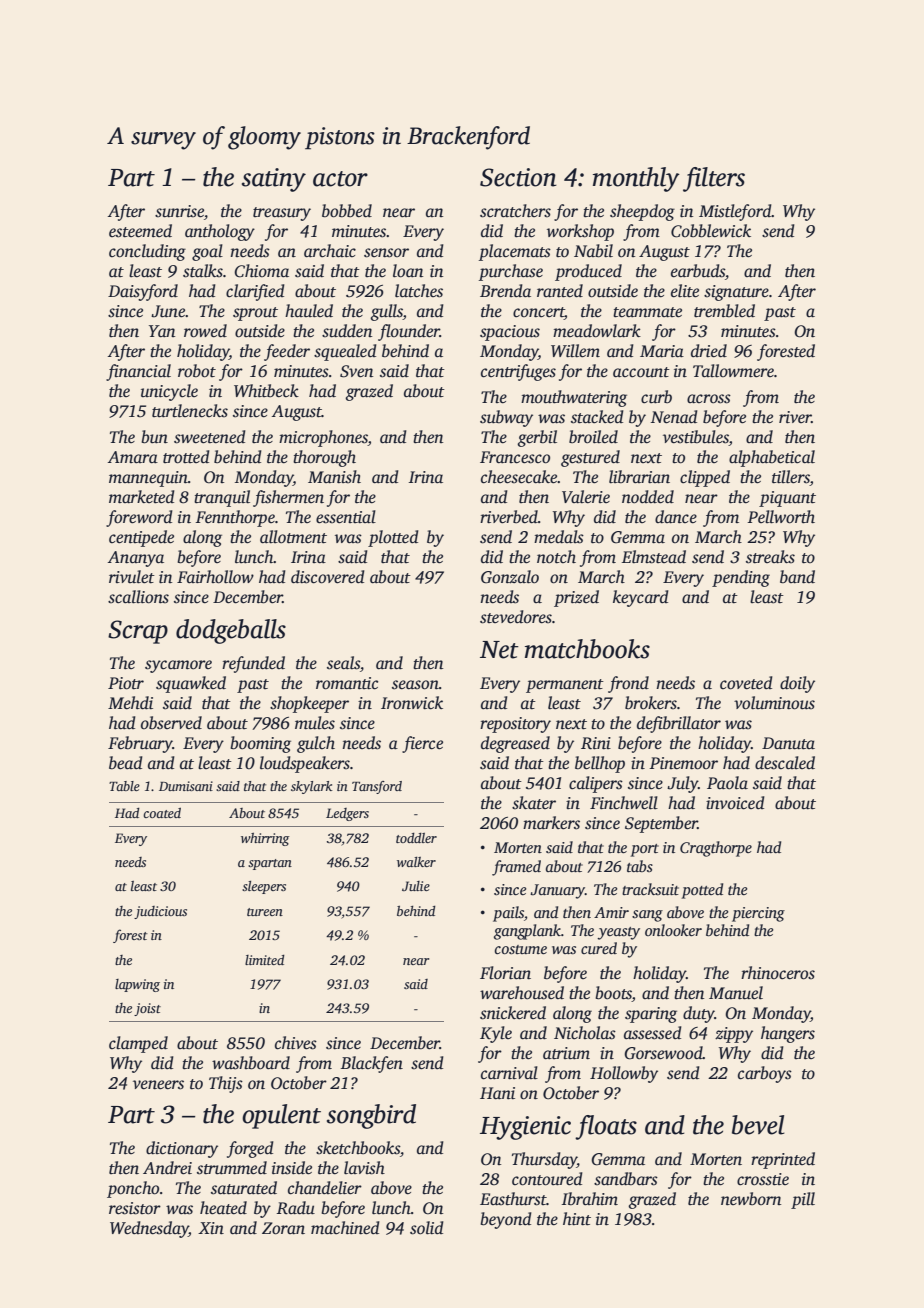 The width and height of the screenshot is (924, 1308). I want to click on Fairhollow, so click(215, 577).
